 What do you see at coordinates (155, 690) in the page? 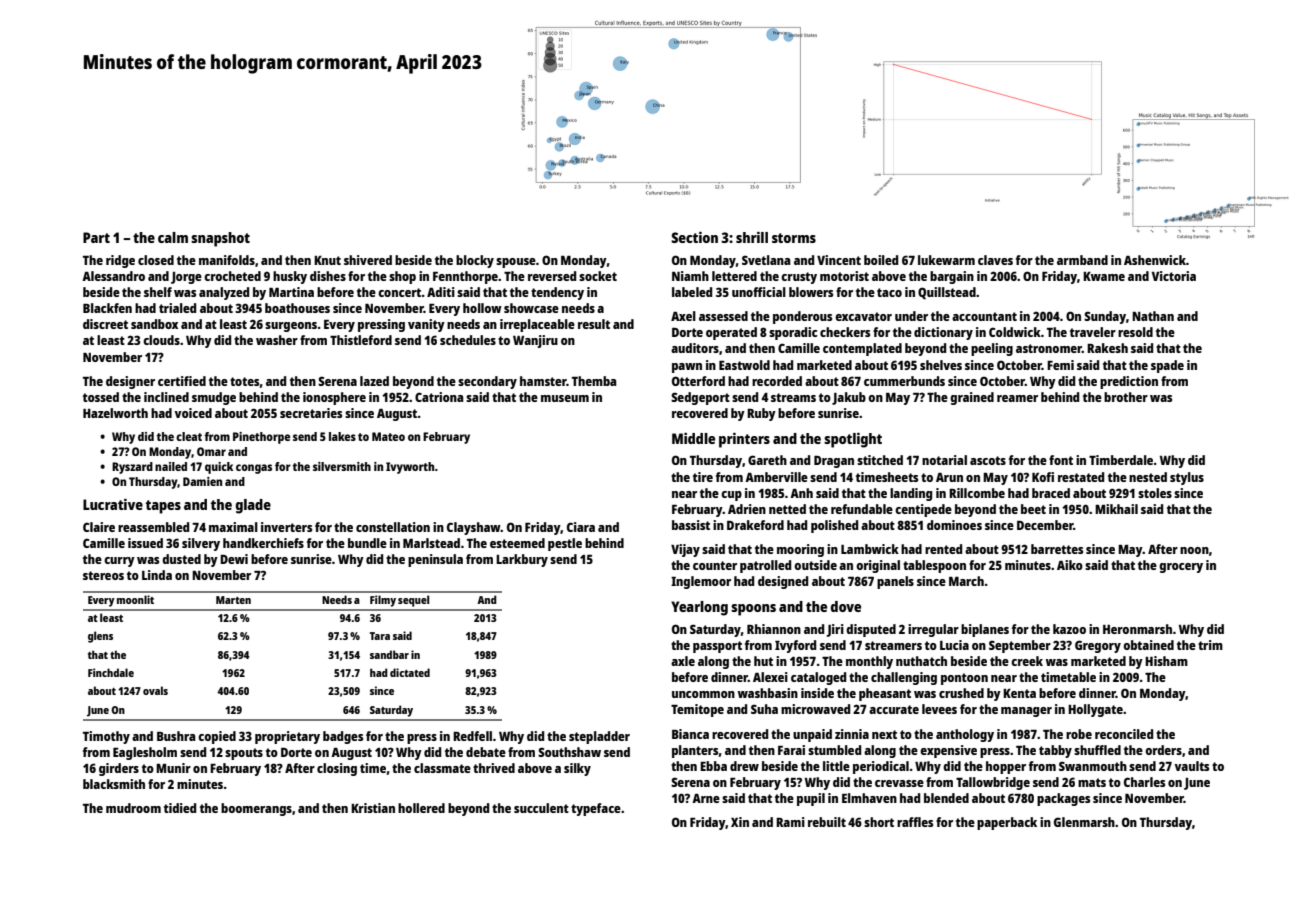
I see `ovals` at bounding box center [155, 690].
